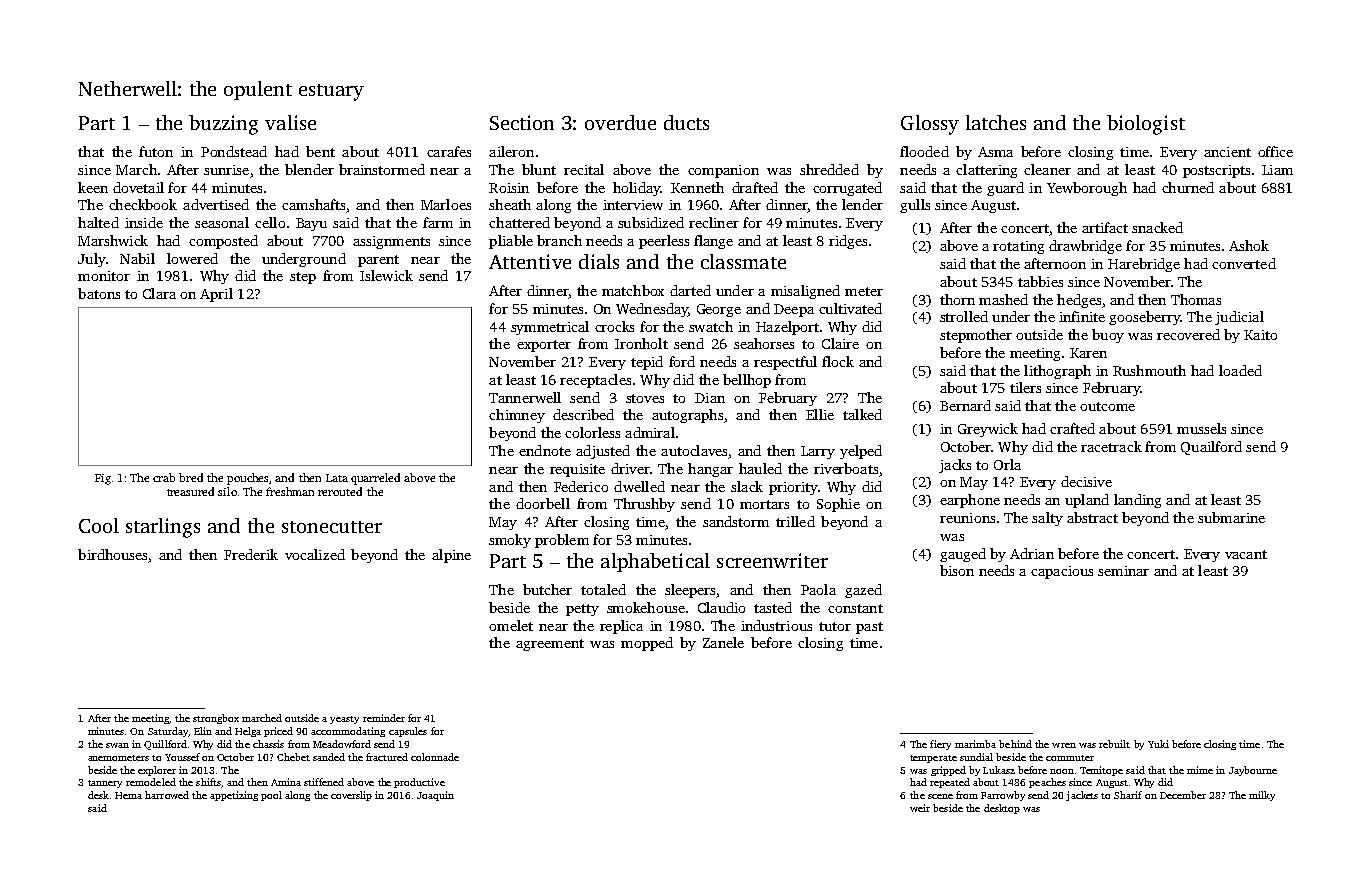  What do you see at coordinates (99, 525) in the screenshot?
I see `Cool` at bounding box center [99, 525].
